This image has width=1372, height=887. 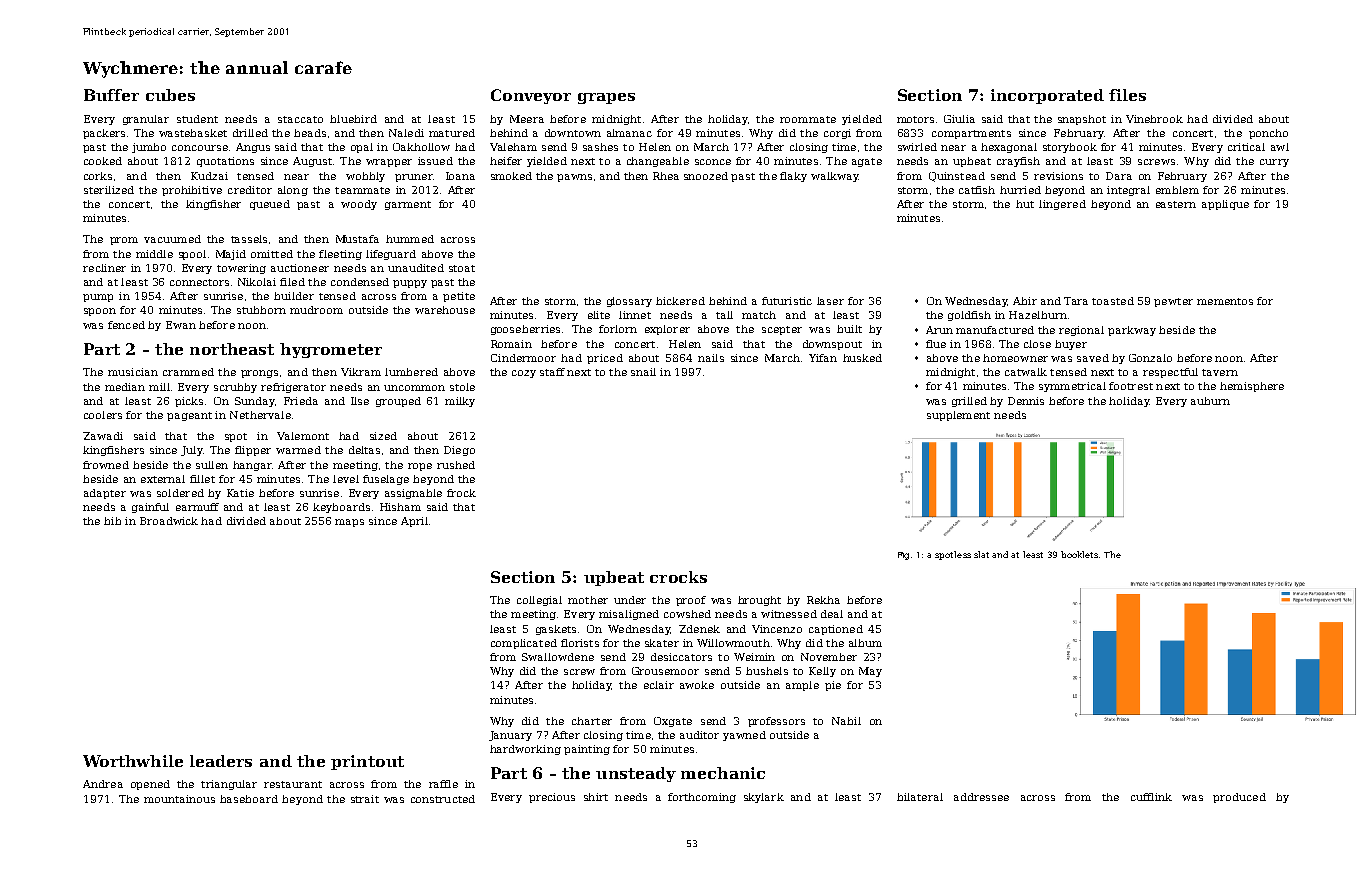 I want to click on hut, so click(x=1025, y=204).
